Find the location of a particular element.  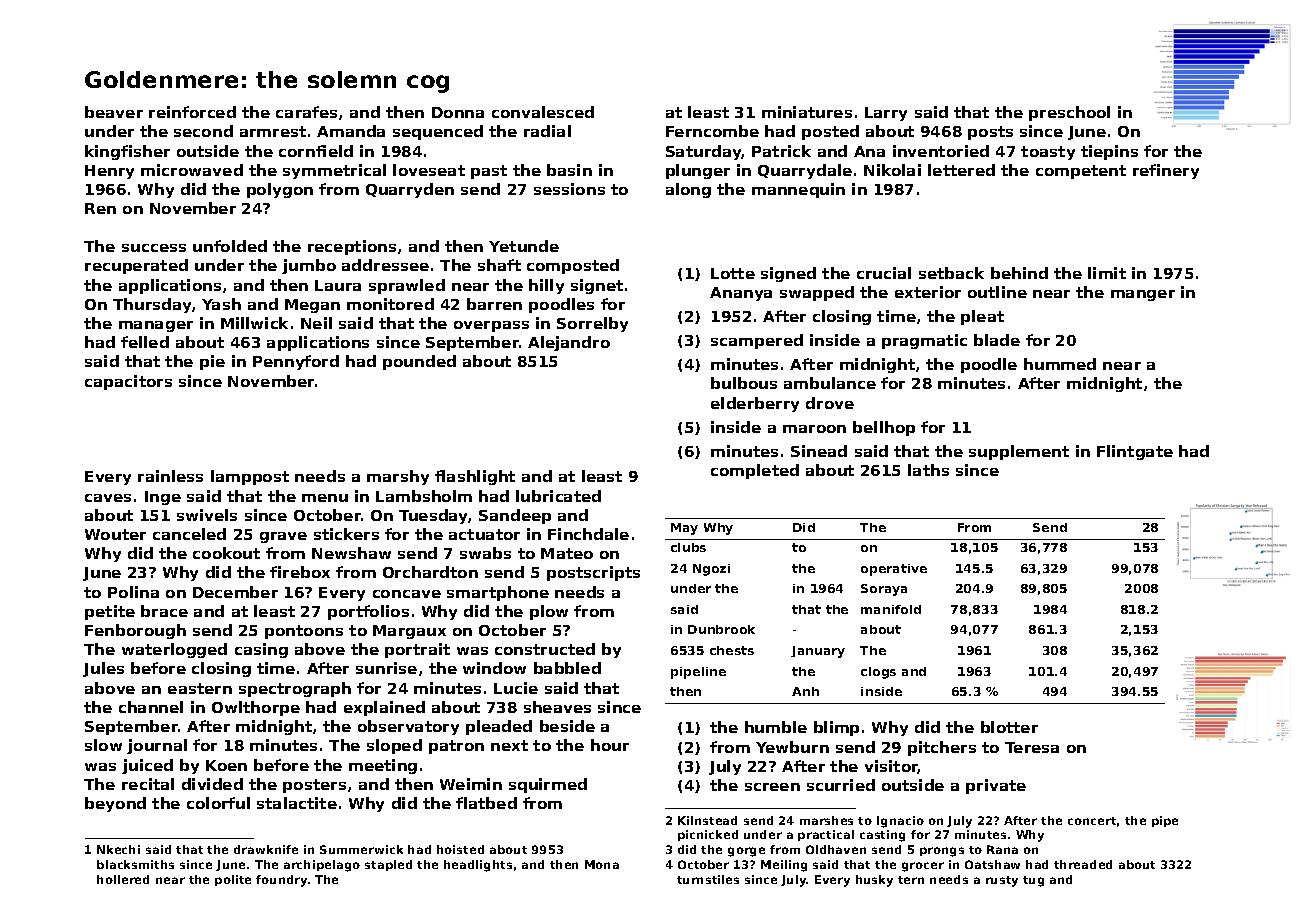

convalesced is located at coordinates (543, 112).
